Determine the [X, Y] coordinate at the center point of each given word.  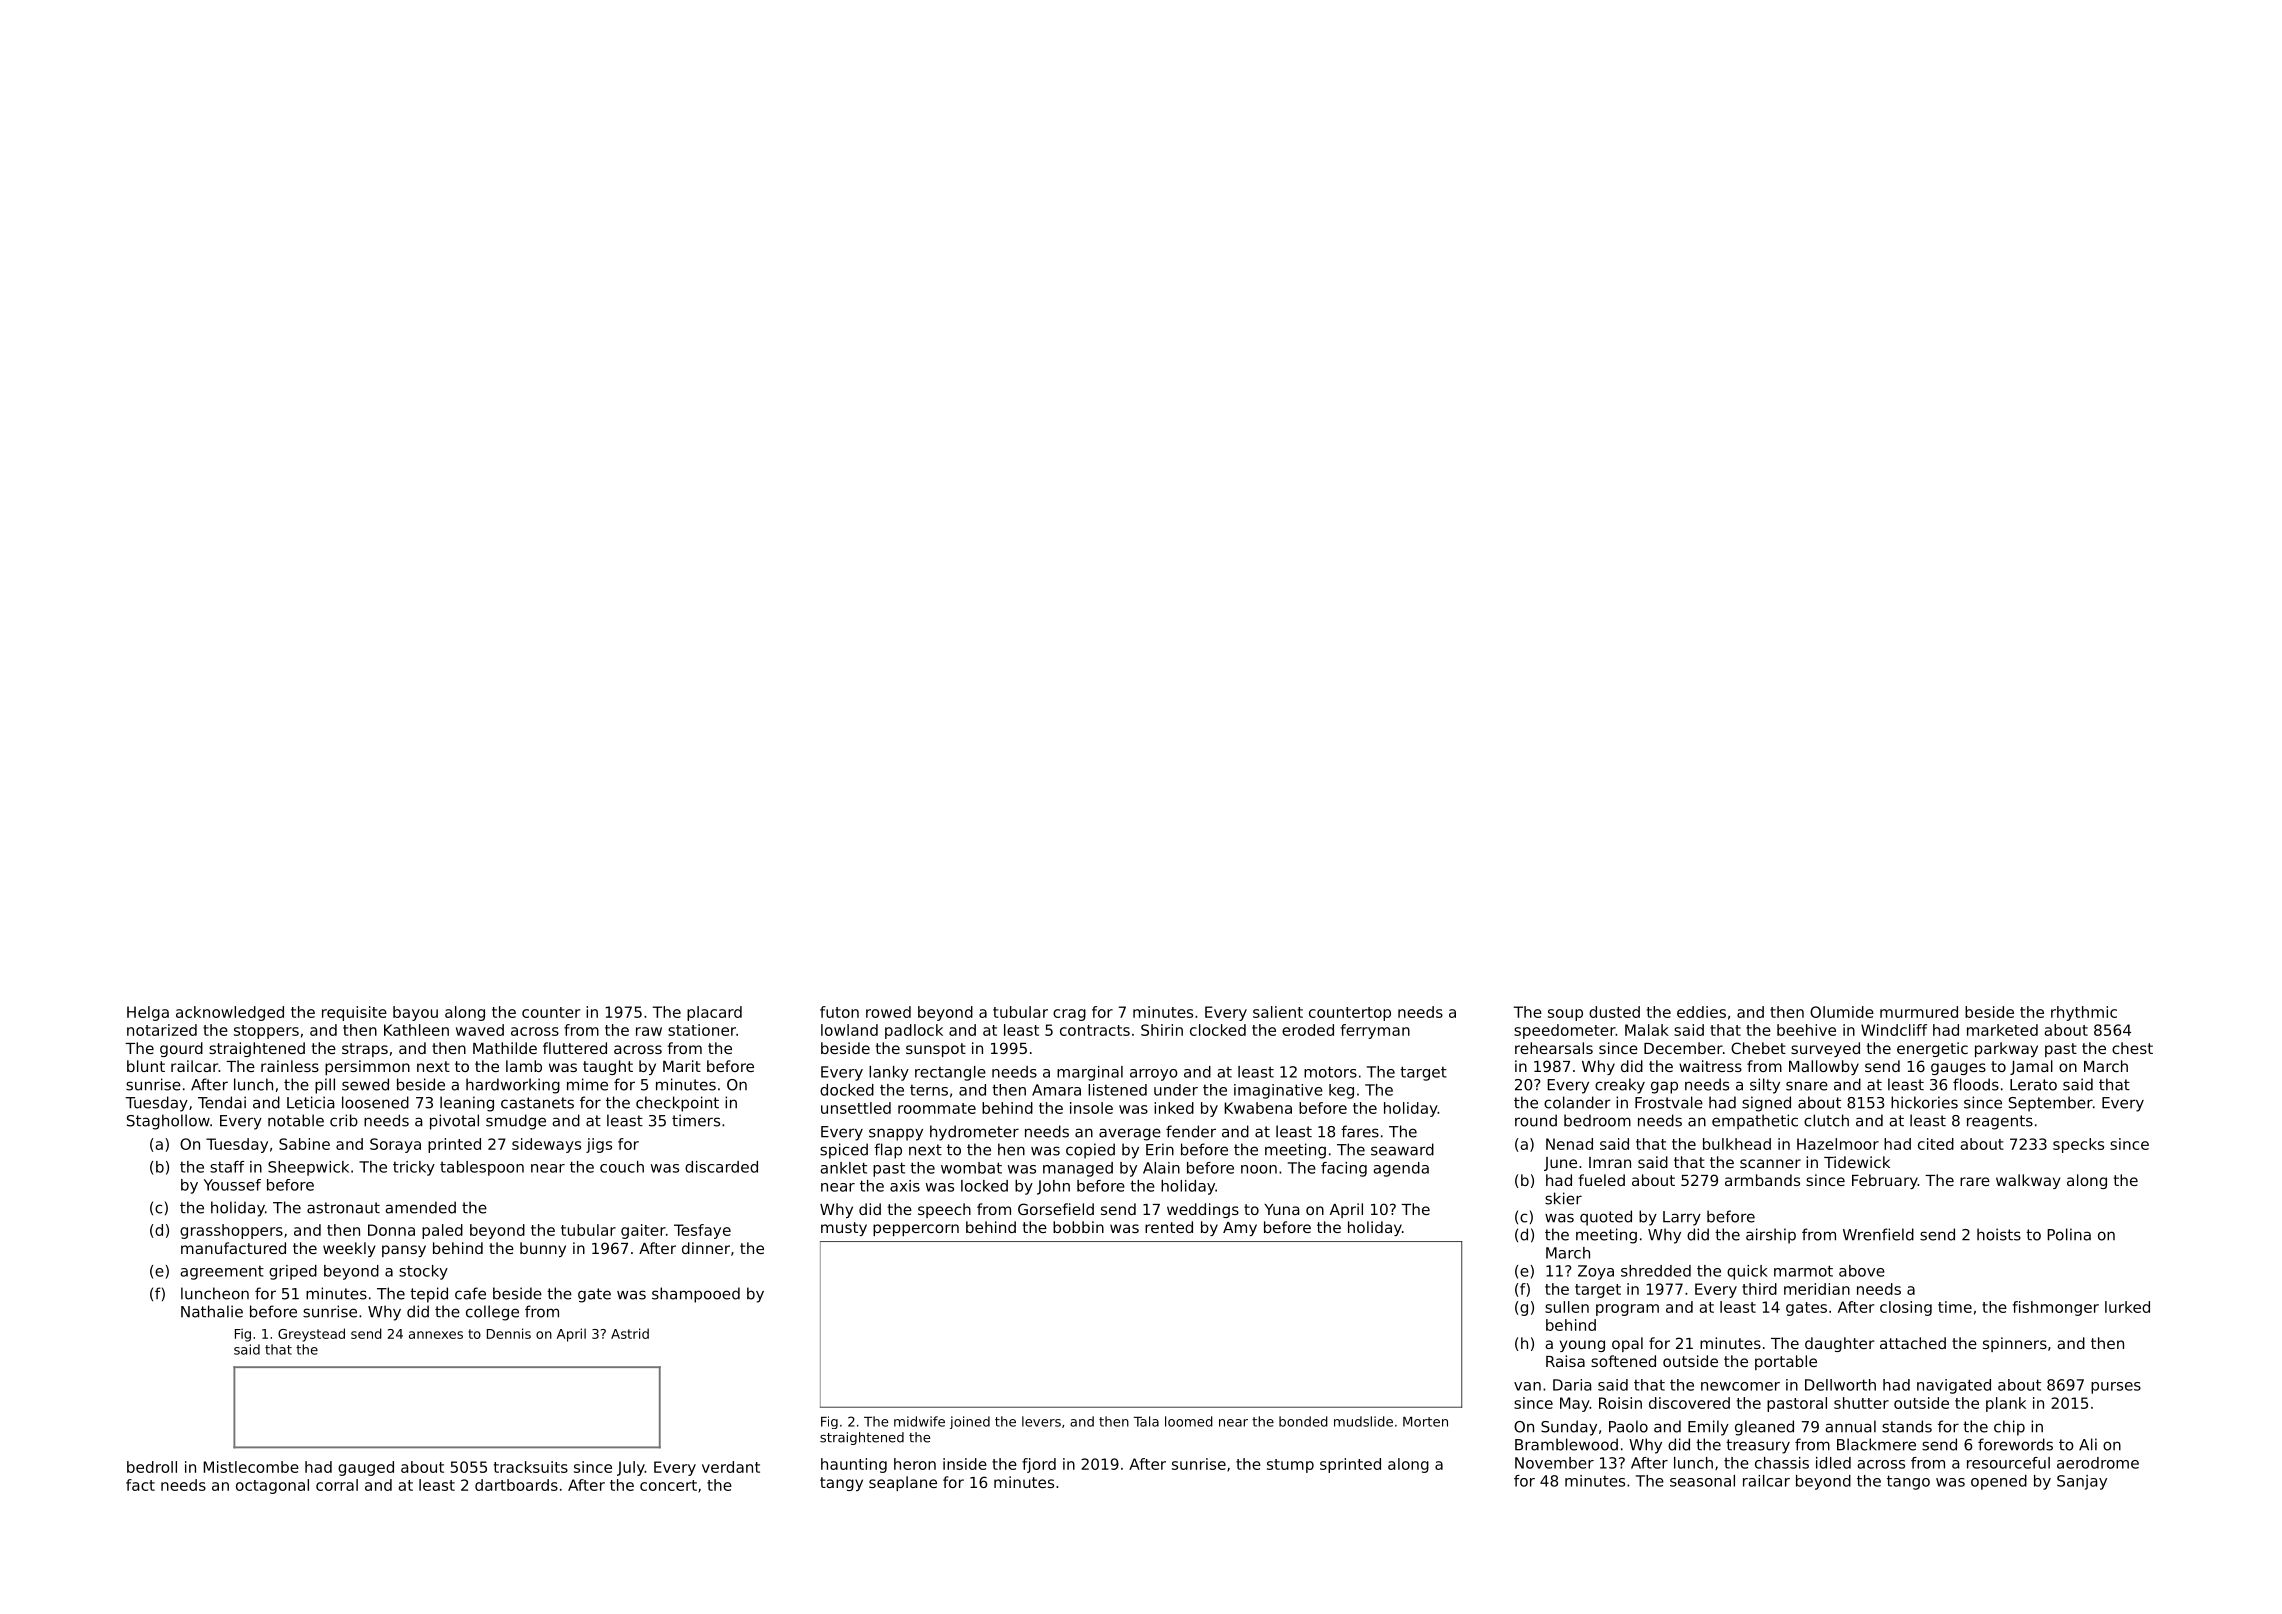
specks [2078, 1145]
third [1759, 1289]
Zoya [1596, 1272]
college [492, 1313]
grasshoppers [231, 1231]
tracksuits [531, 1467]
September [2051, 1104]
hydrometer [974, 1133]
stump [1290, 1466]
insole [1091, 1108]
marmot [1803, 1271]
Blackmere [1876, 1444]
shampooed [696, 1295]
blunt [146, 1066]
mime [587, 1084]
